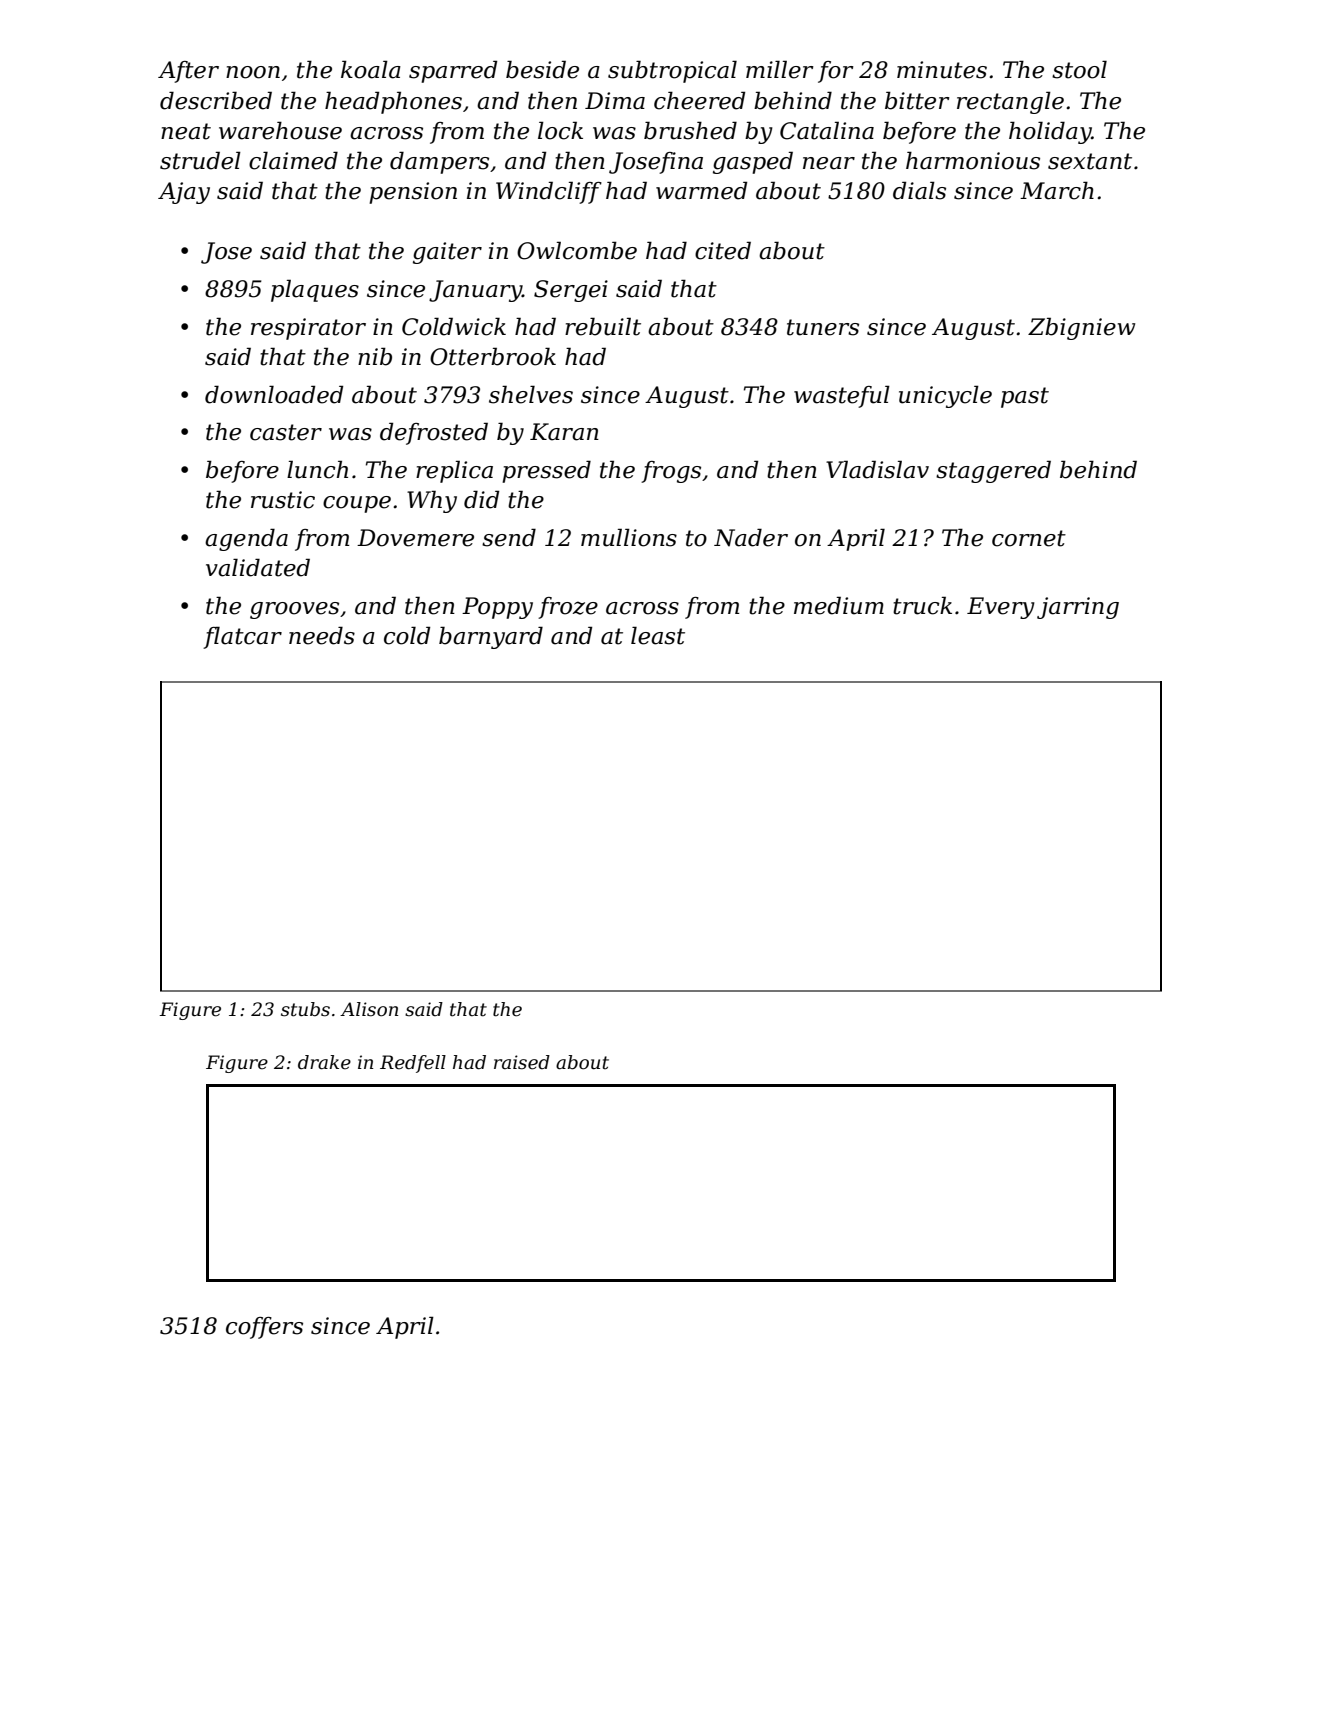  Describe the element at coordinates (780, 69) in the screenshot. I see `miller` at that location.
